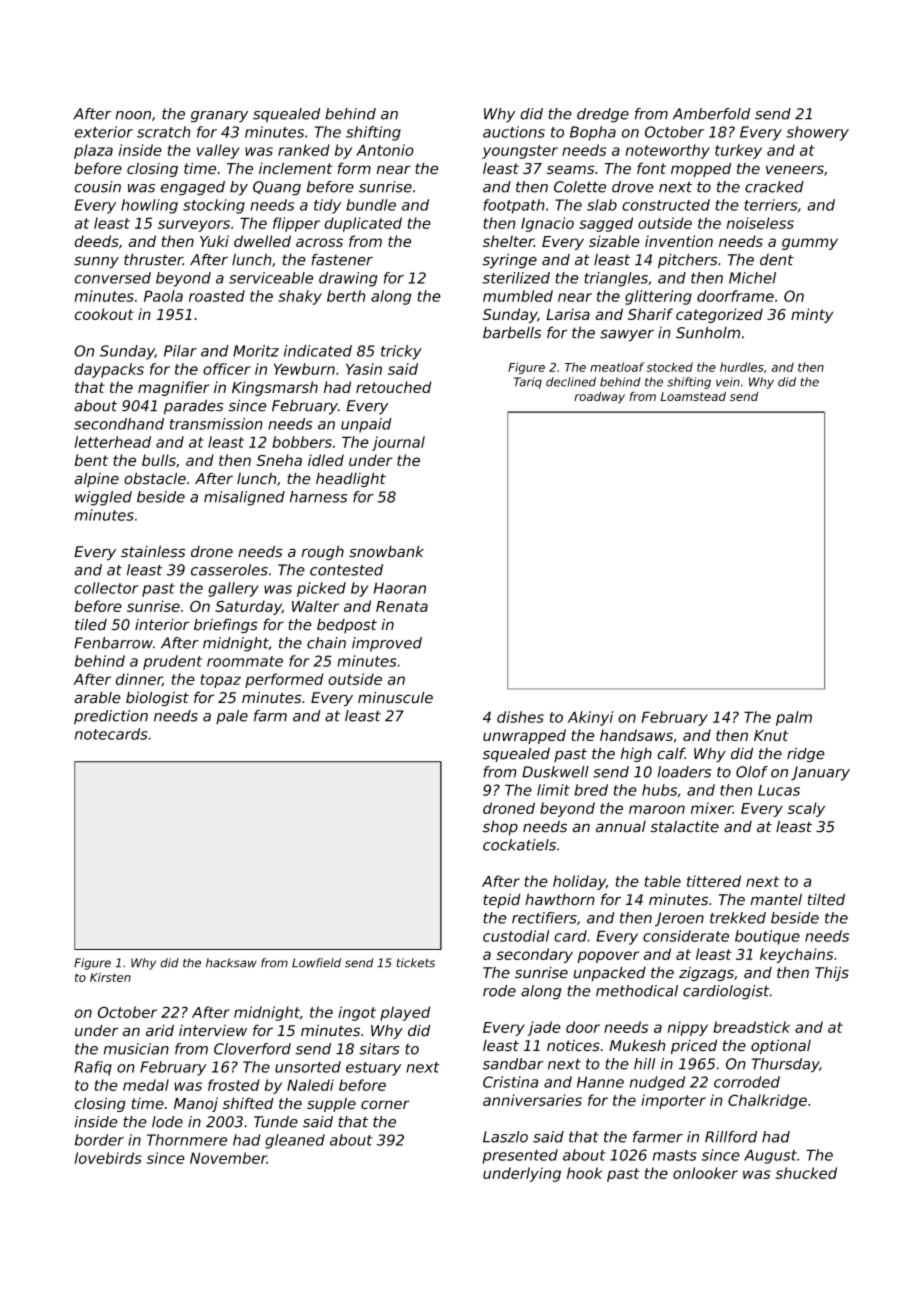 This screenshot has width=924, height=1314. Describe the element at coordinates (794, 718) in the screenshot. I see `palm` at that location.
